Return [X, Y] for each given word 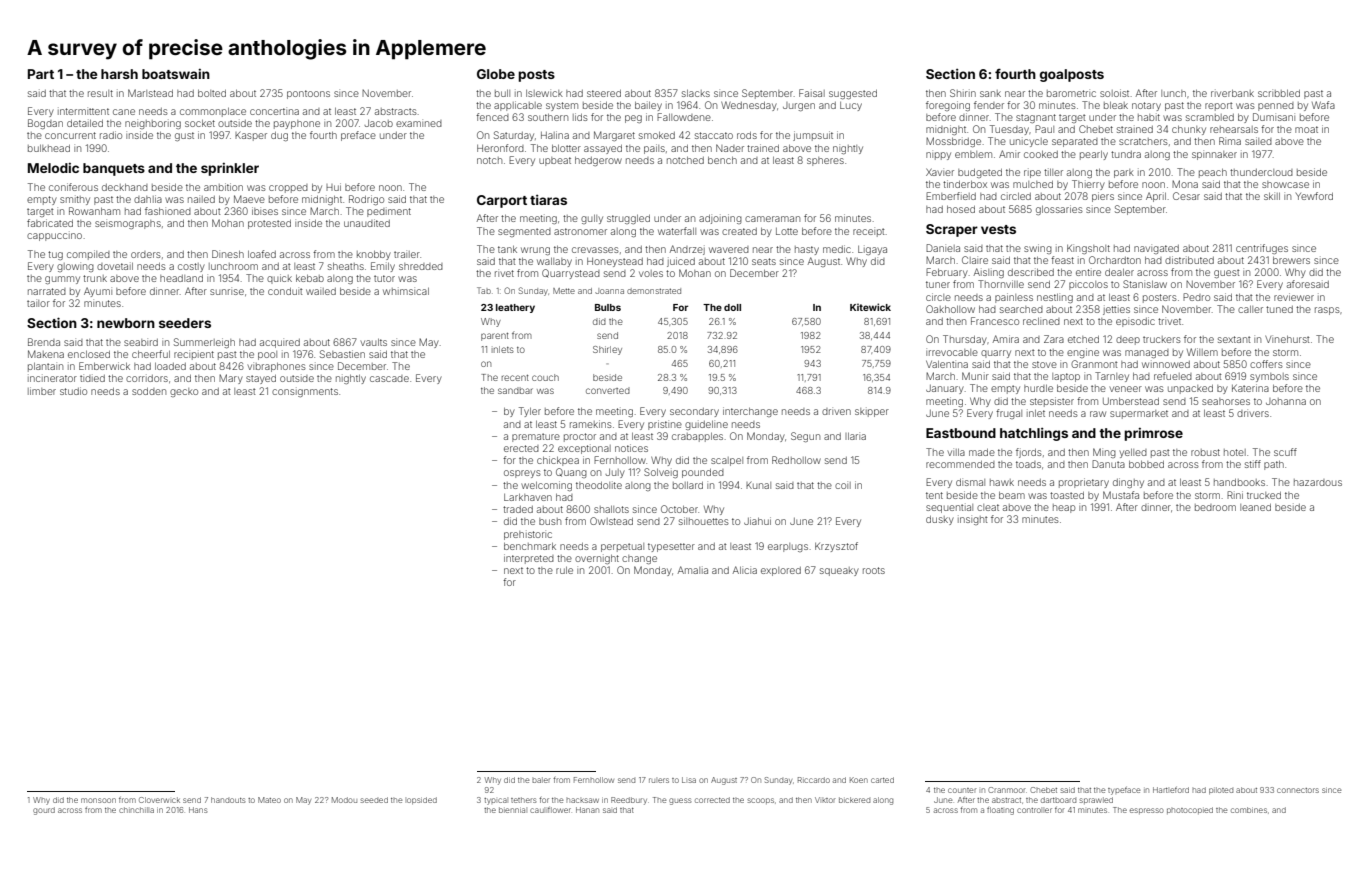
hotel [1235, 452]
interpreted [529, 559]
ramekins [591, 424]
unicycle [1029, 142]
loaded [170, 366]
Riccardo [814, 780]
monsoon [98, 800]
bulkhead [49, 148]
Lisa [689, 780]
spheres [825, 161]
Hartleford [1171, 790]
